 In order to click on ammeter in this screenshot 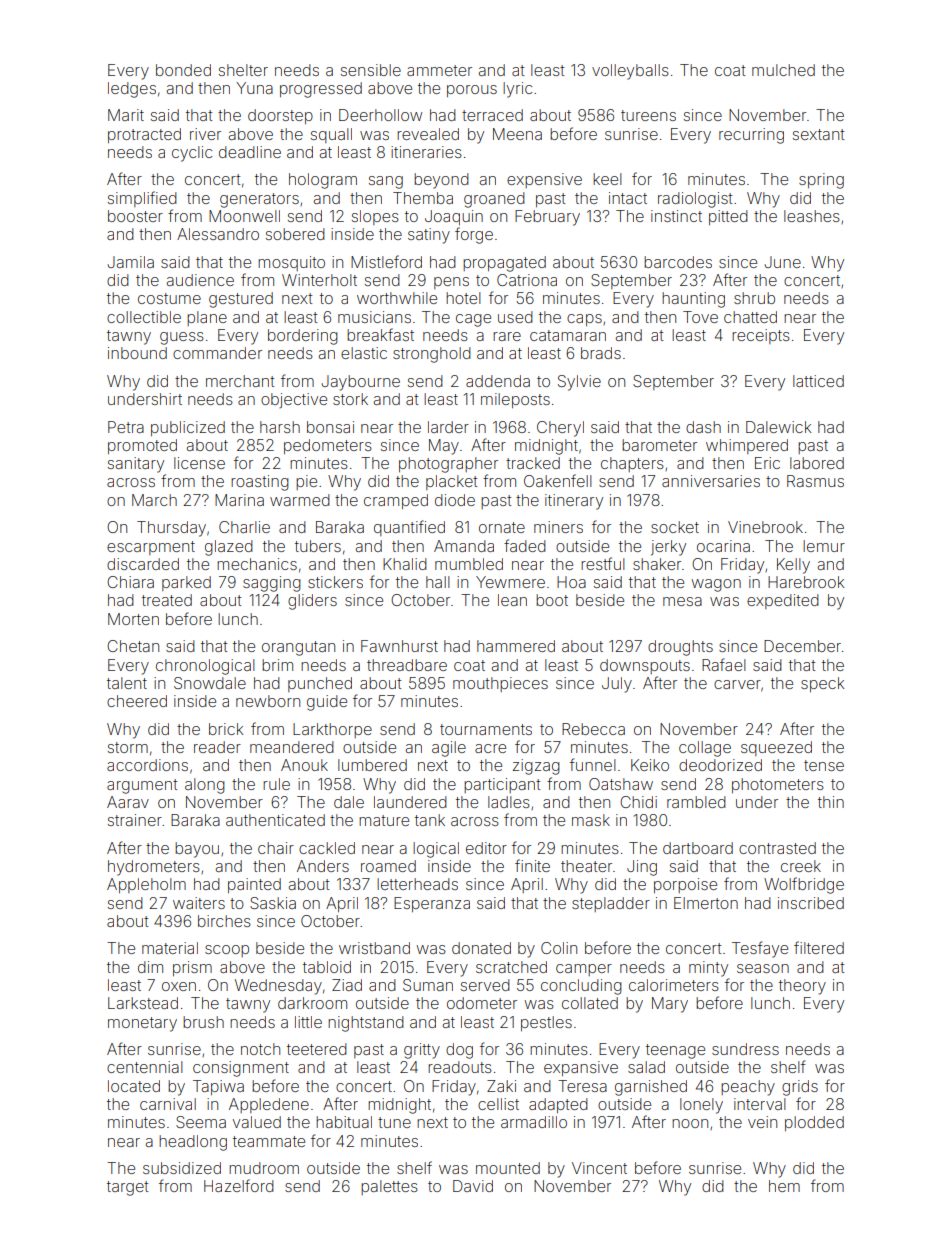, I will do `click(439, 70)`.
